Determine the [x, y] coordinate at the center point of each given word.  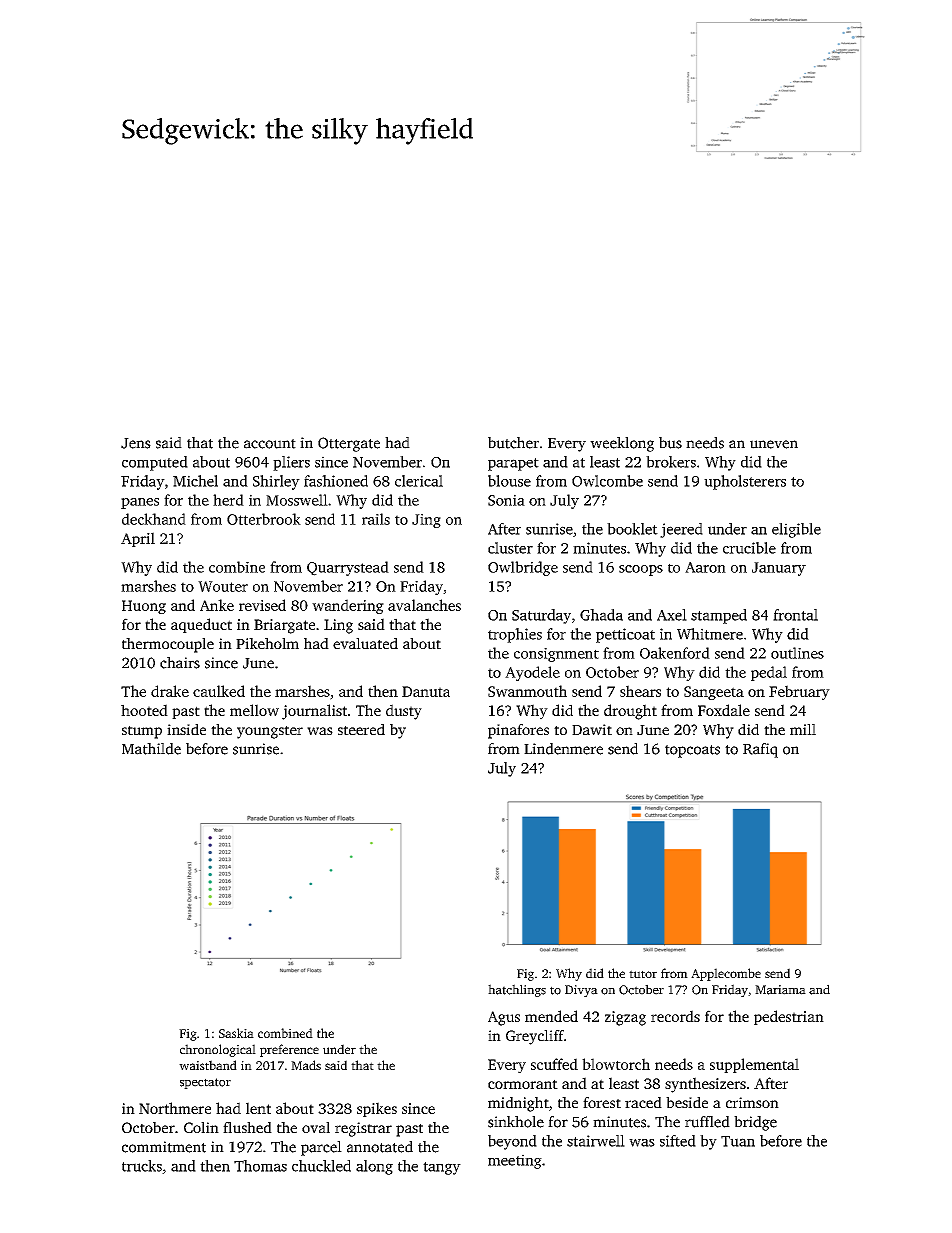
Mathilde [151, 749]
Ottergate [349, 444]
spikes [377, 1109]
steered [361, 729]
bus [670, 443]
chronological [218, 1050]
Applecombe [726, 974]
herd [228, 500]
